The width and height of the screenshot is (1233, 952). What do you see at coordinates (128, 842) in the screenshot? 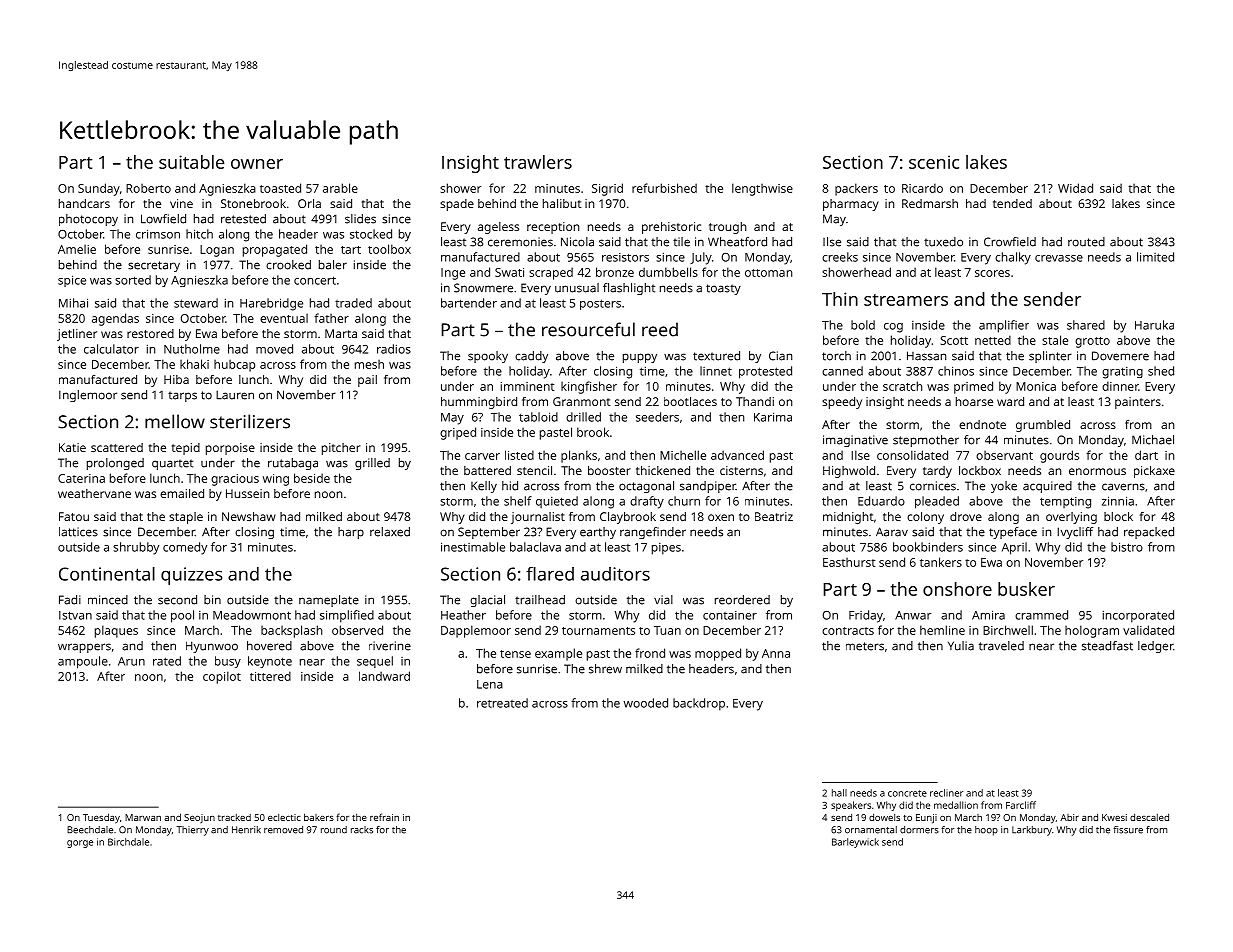
I see `Birchdale` at bounding box center [128, 842].
